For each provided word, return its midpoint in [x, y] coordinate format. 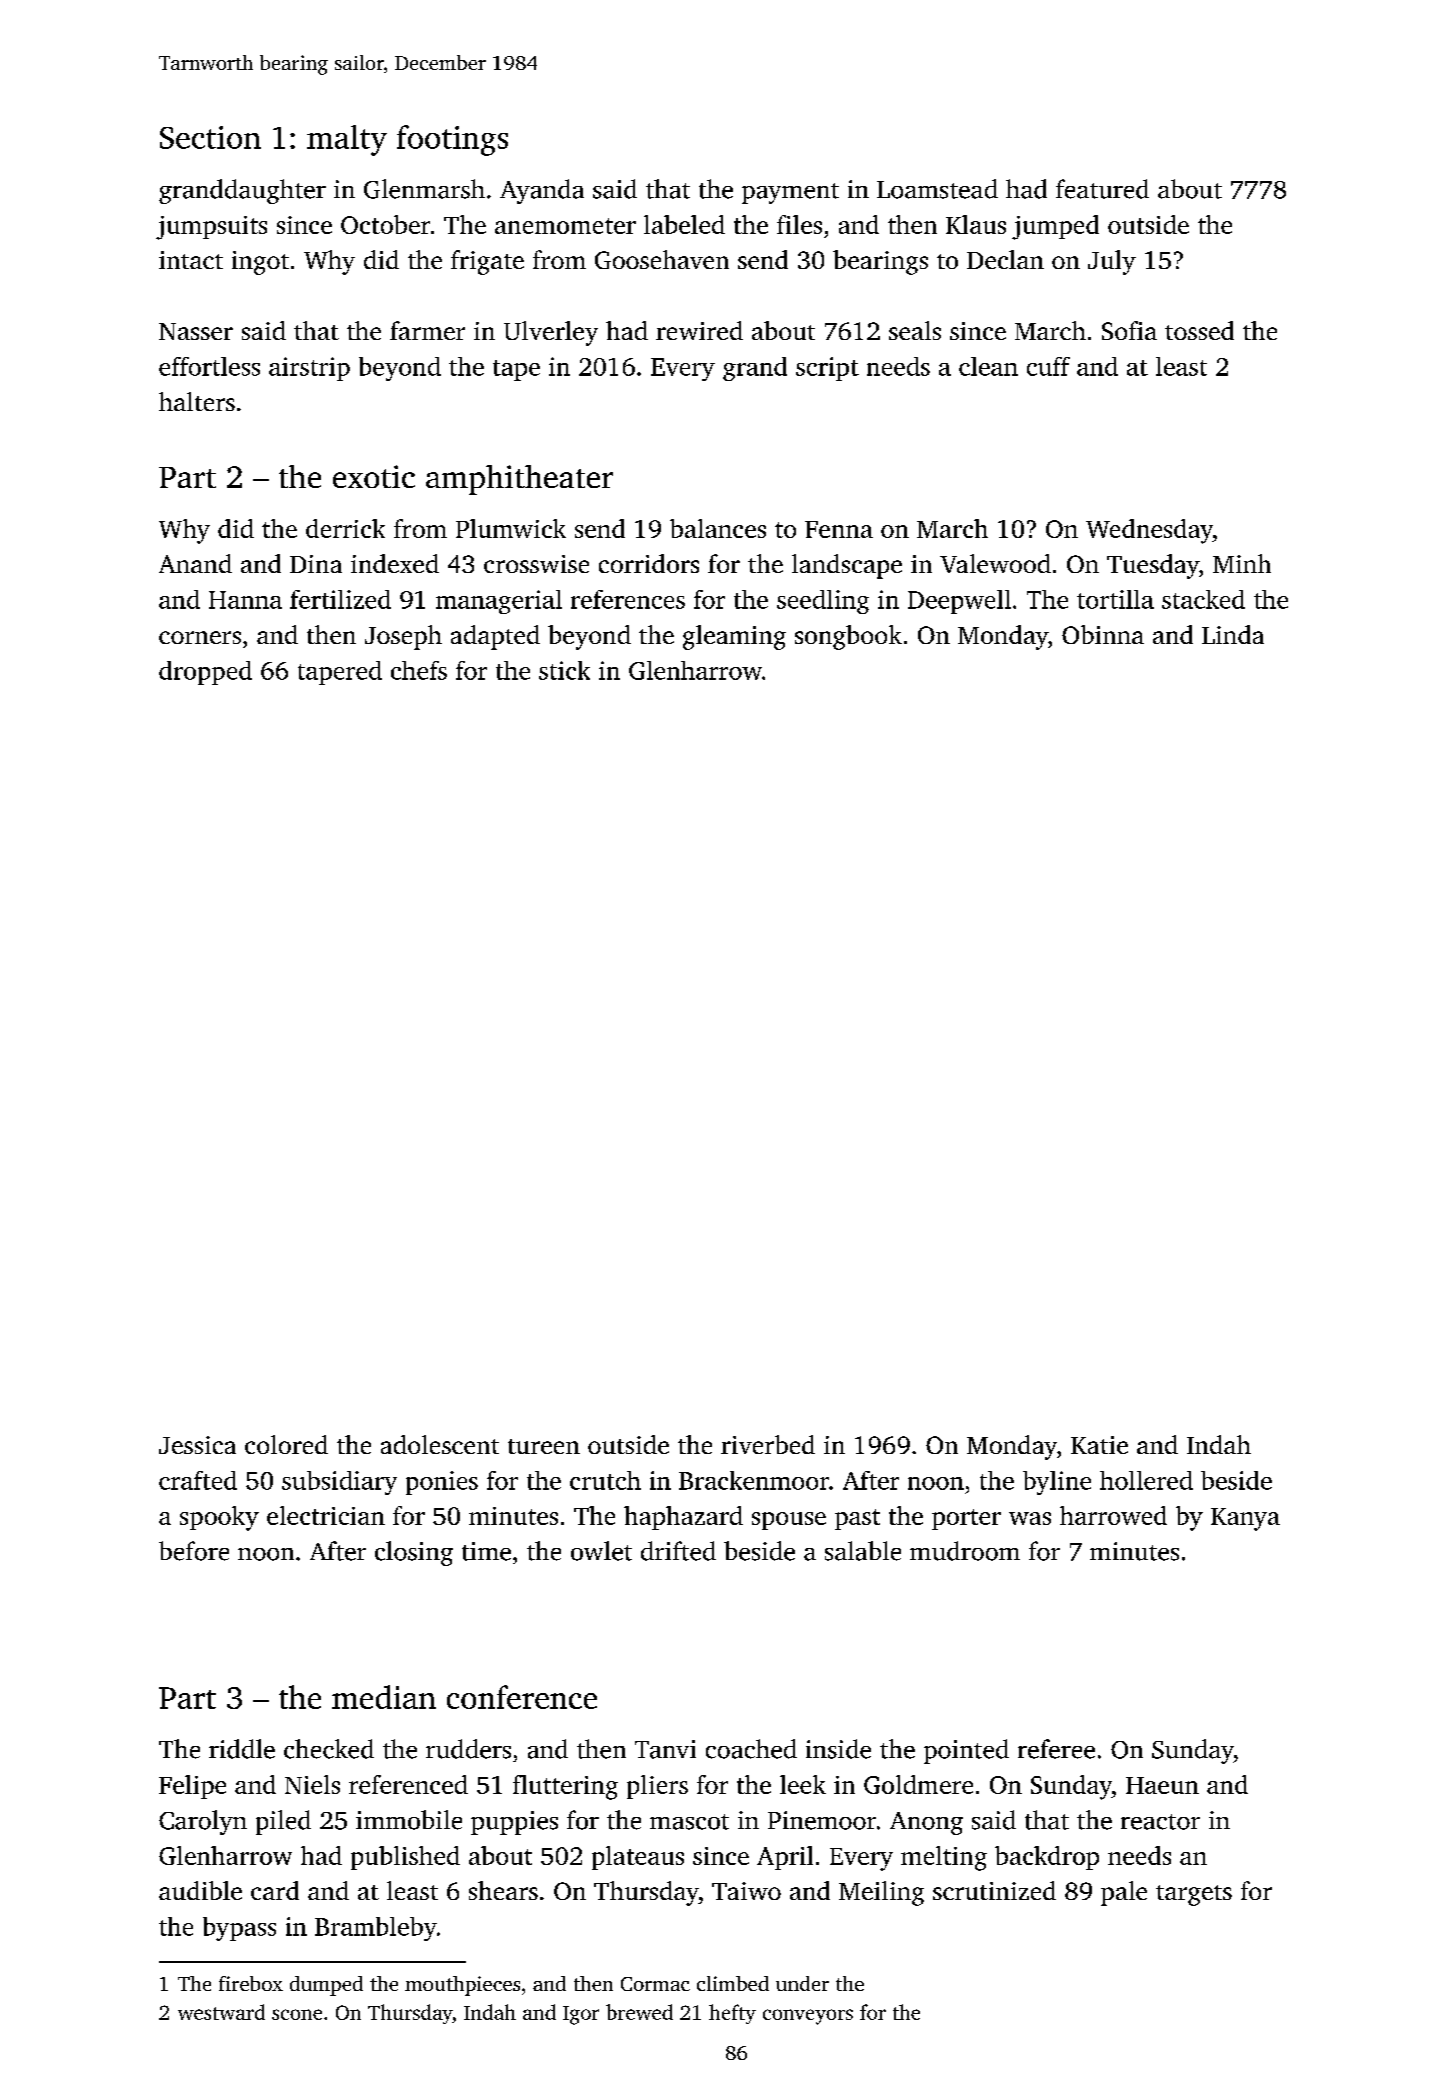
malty [347, 140]
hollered [1146, 1480]
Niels [312, 1784]
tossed [1199, 330]
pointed [966, 1751]
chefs [419, 670]
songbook [848, 637]
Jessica [197, 1445]
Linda [1233, 634]
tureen [544, 1446]
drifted [678, 1551]
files [799, 224]
